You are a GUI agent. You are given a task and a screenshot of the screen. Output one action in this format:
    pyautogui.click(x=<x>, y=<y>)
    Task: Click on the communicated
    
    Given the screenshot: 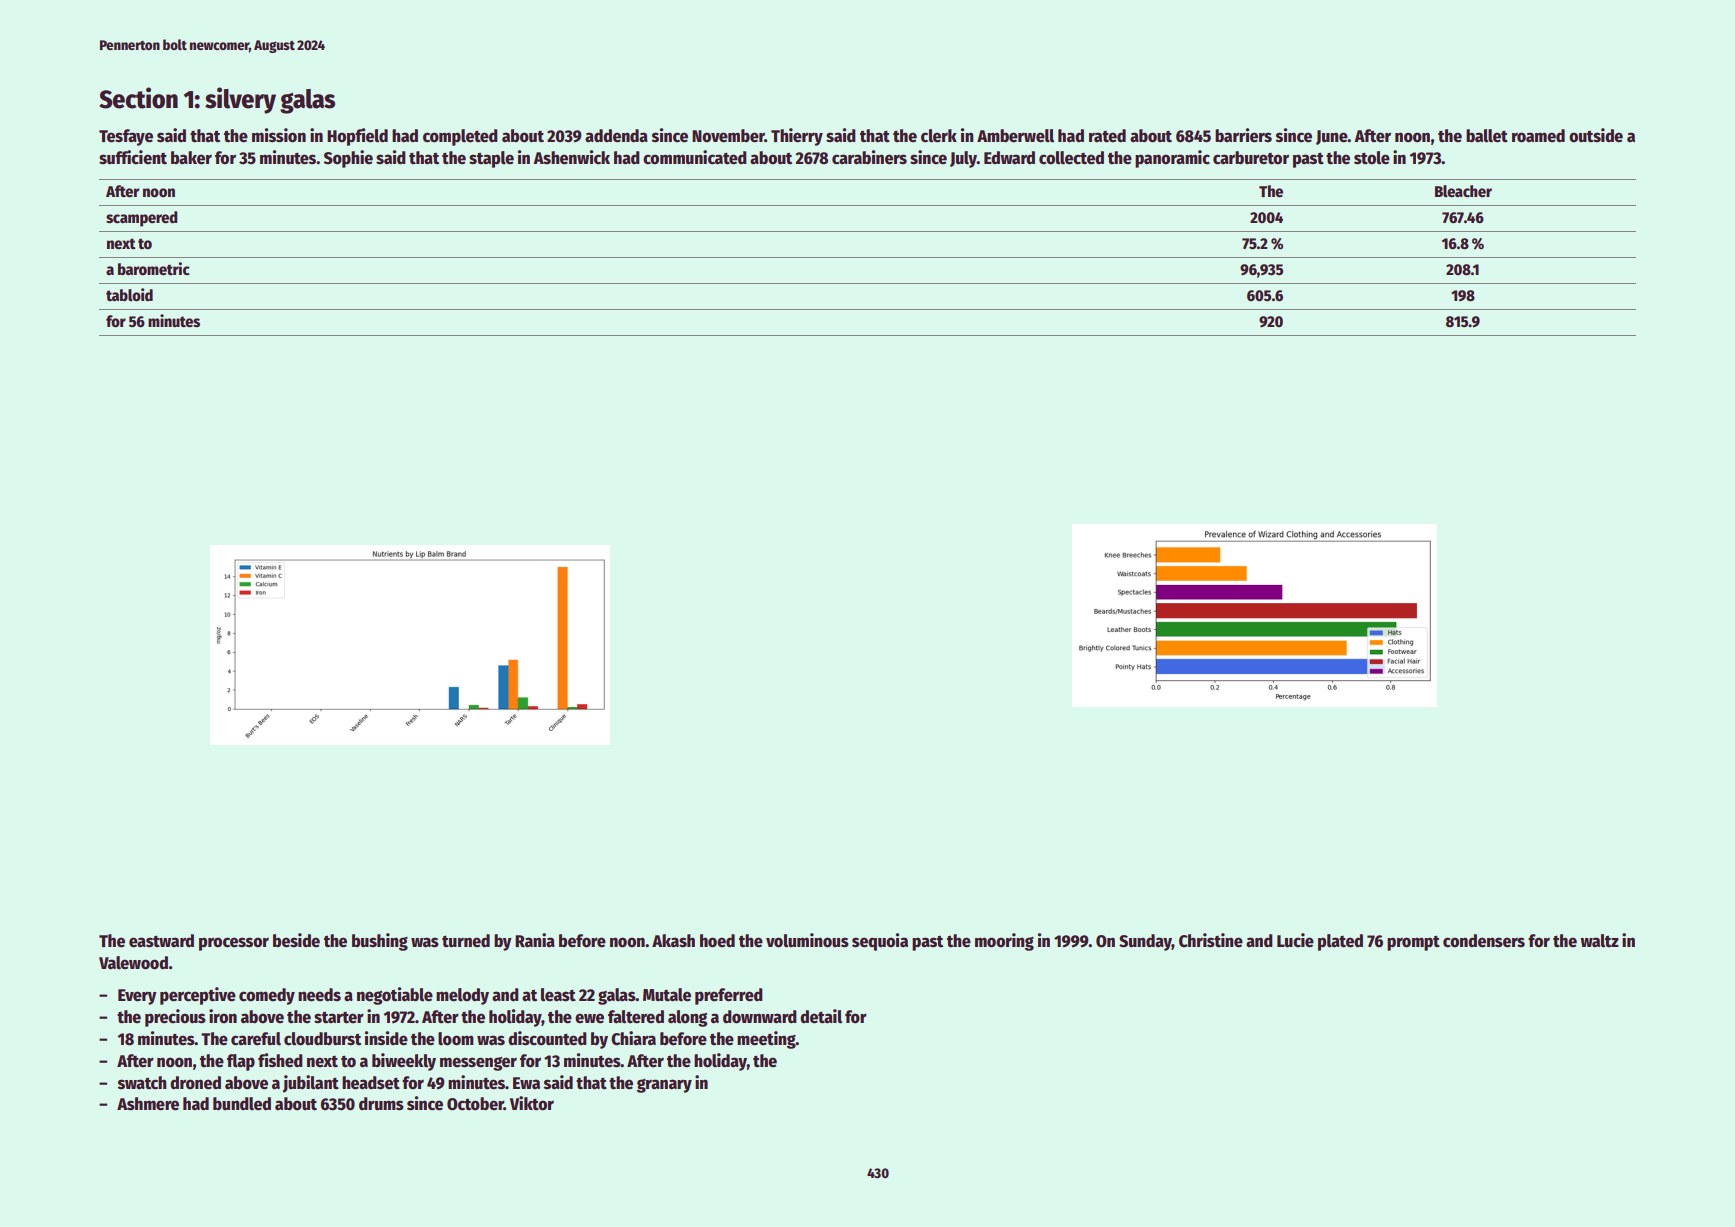 What is the action you would take?
    pyautogui.click(x=695, y=157)
